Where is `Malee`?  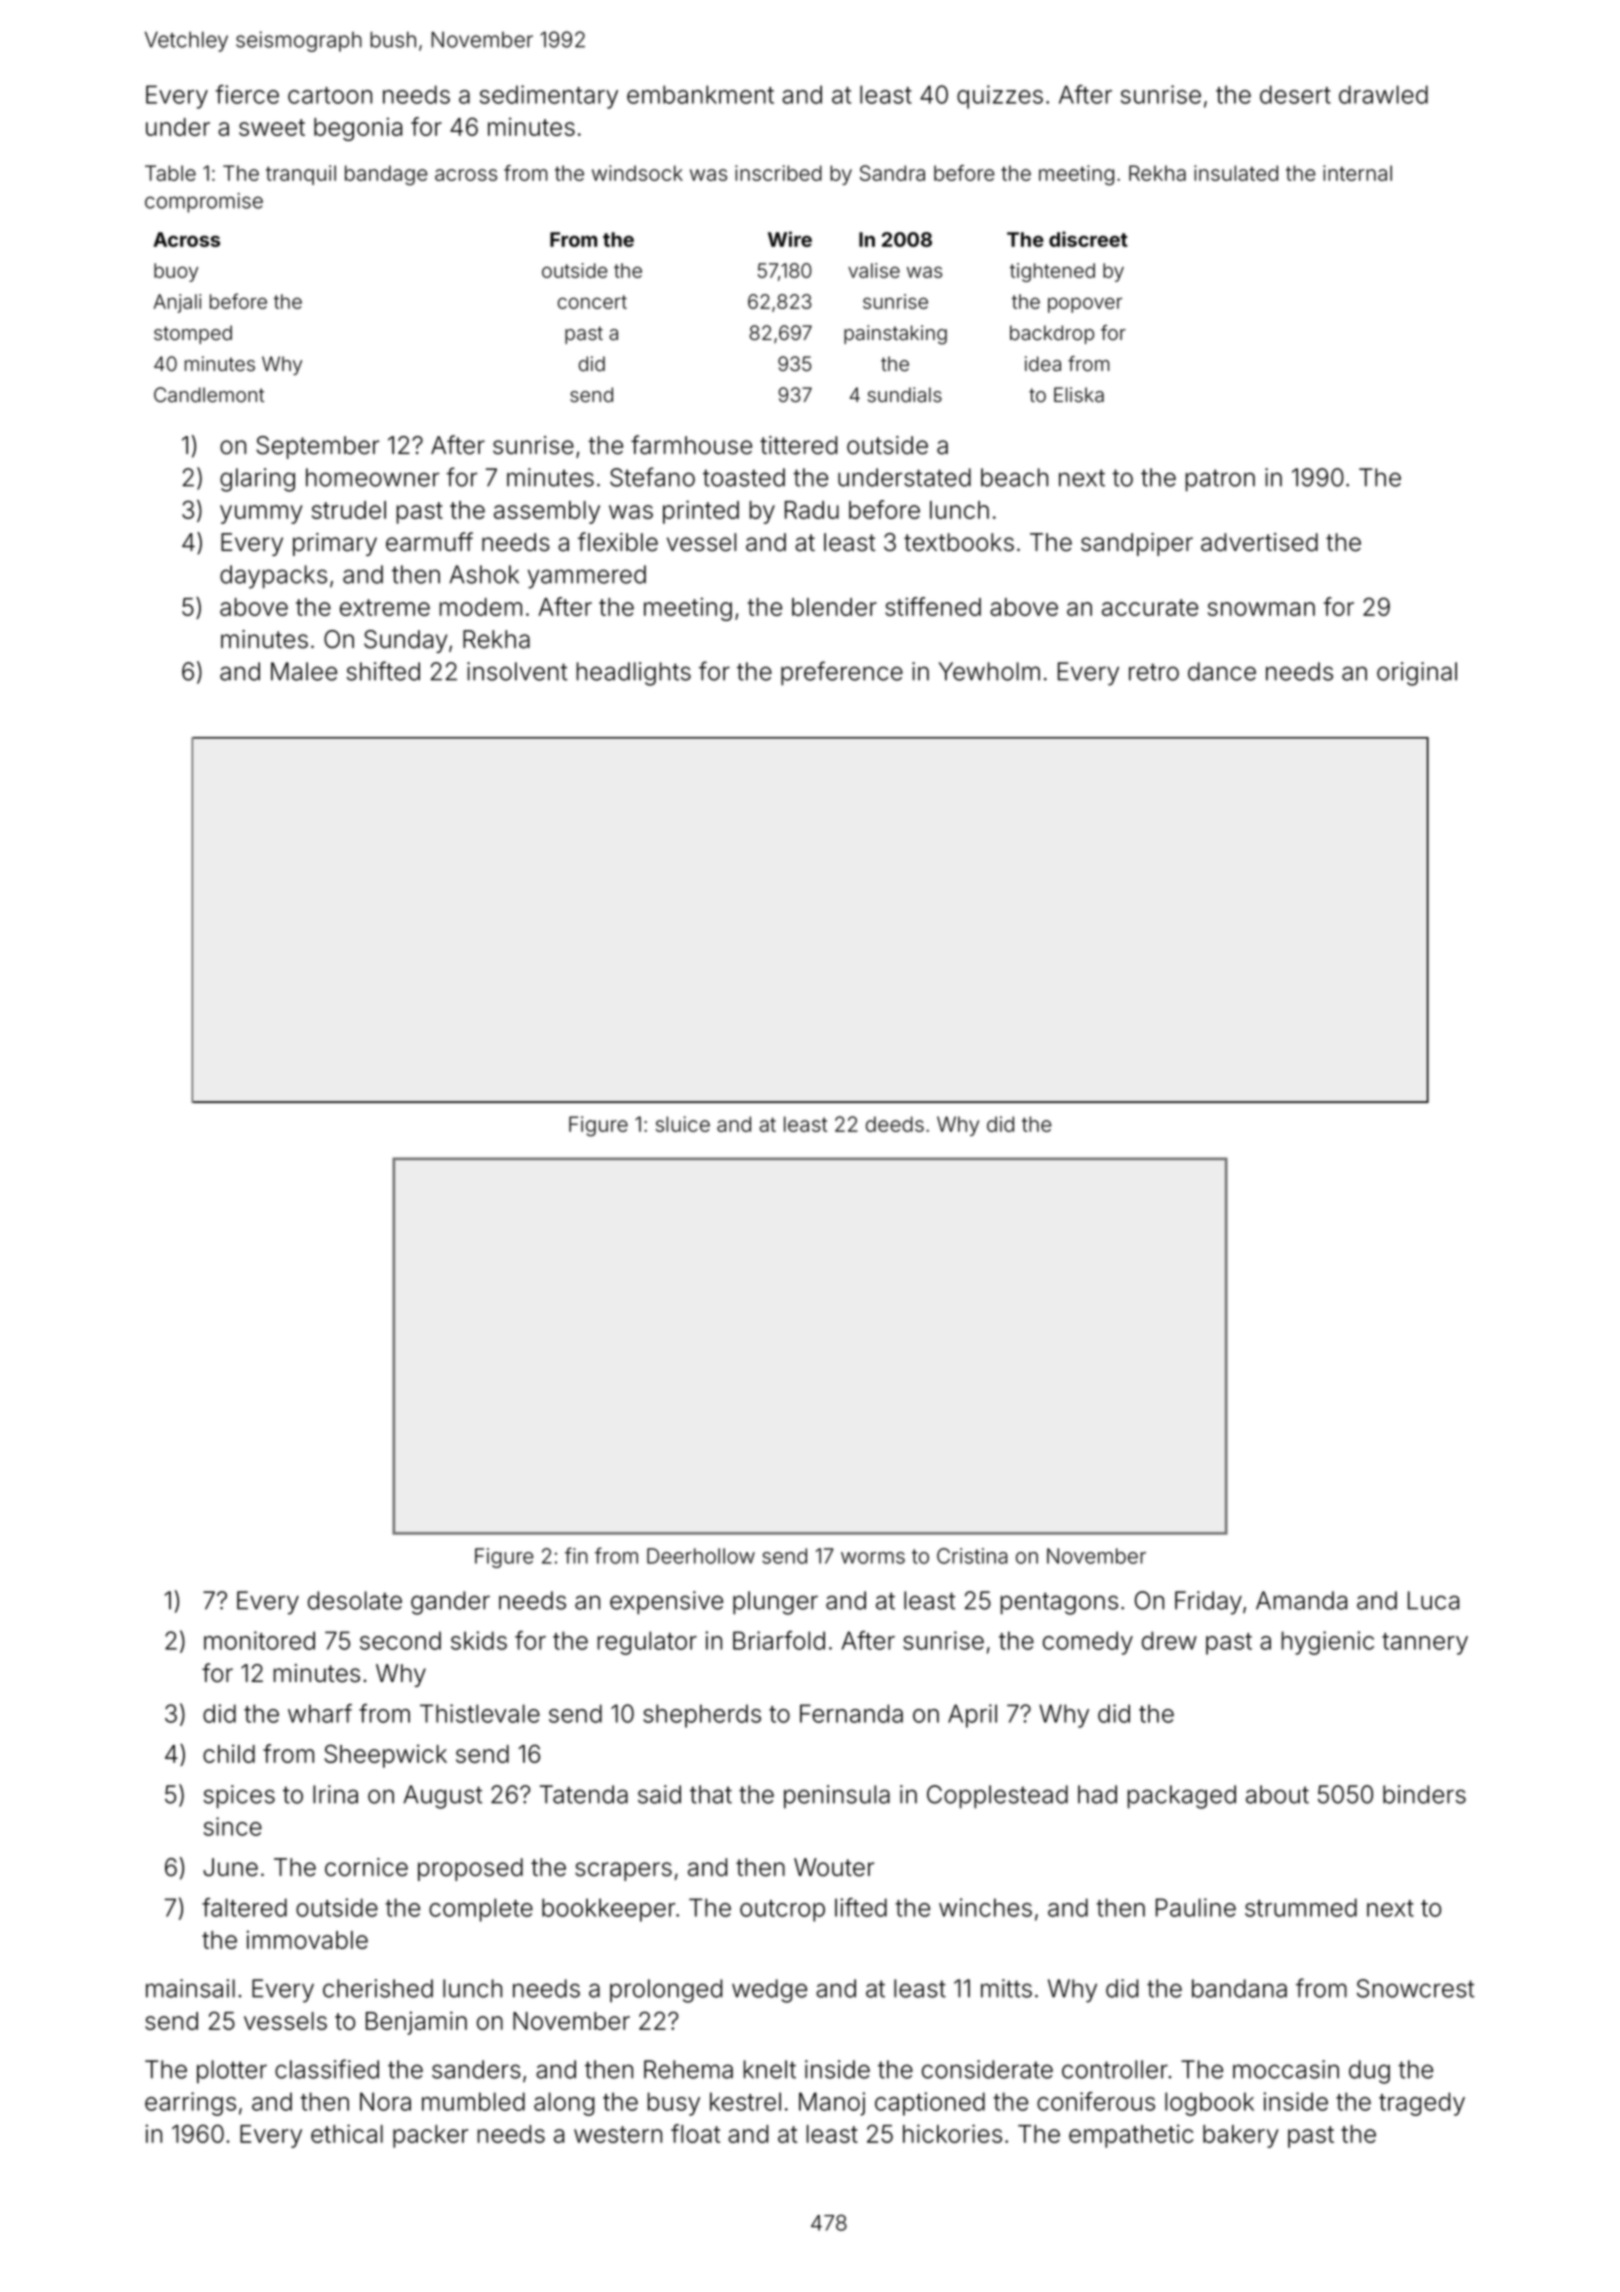 Malee is located at coordinates (304, 671).
